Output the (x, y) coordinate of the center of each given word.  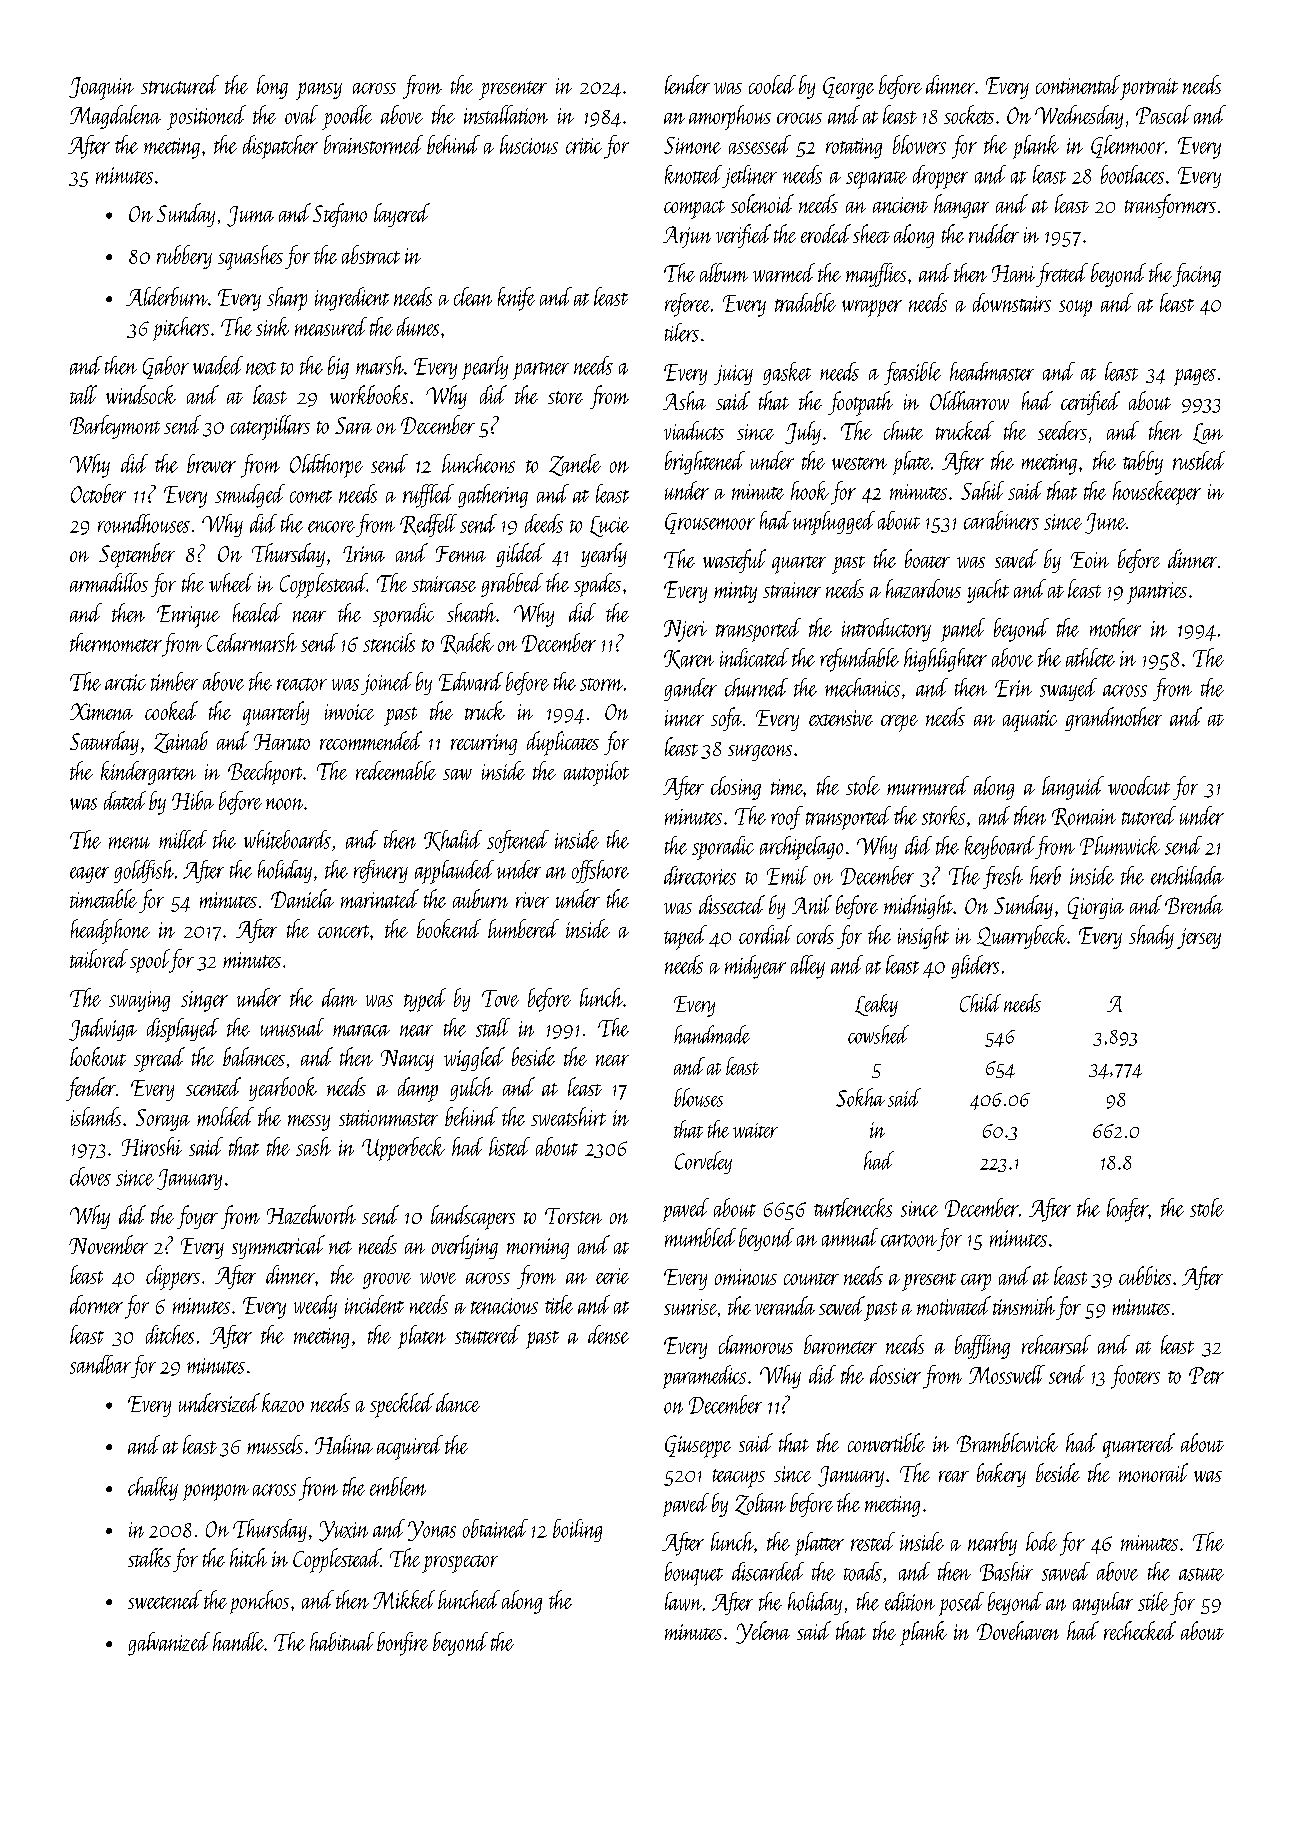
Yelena (763, 1632)
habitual (342, 1641)
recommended (371, 740)
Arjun (687, 237)
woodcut (1139, 785)
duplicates (563, 743)
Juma (250, 216)
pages (1195, 377)
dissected (732, 904)
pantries (1157, 593)
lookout (98, 1056)
